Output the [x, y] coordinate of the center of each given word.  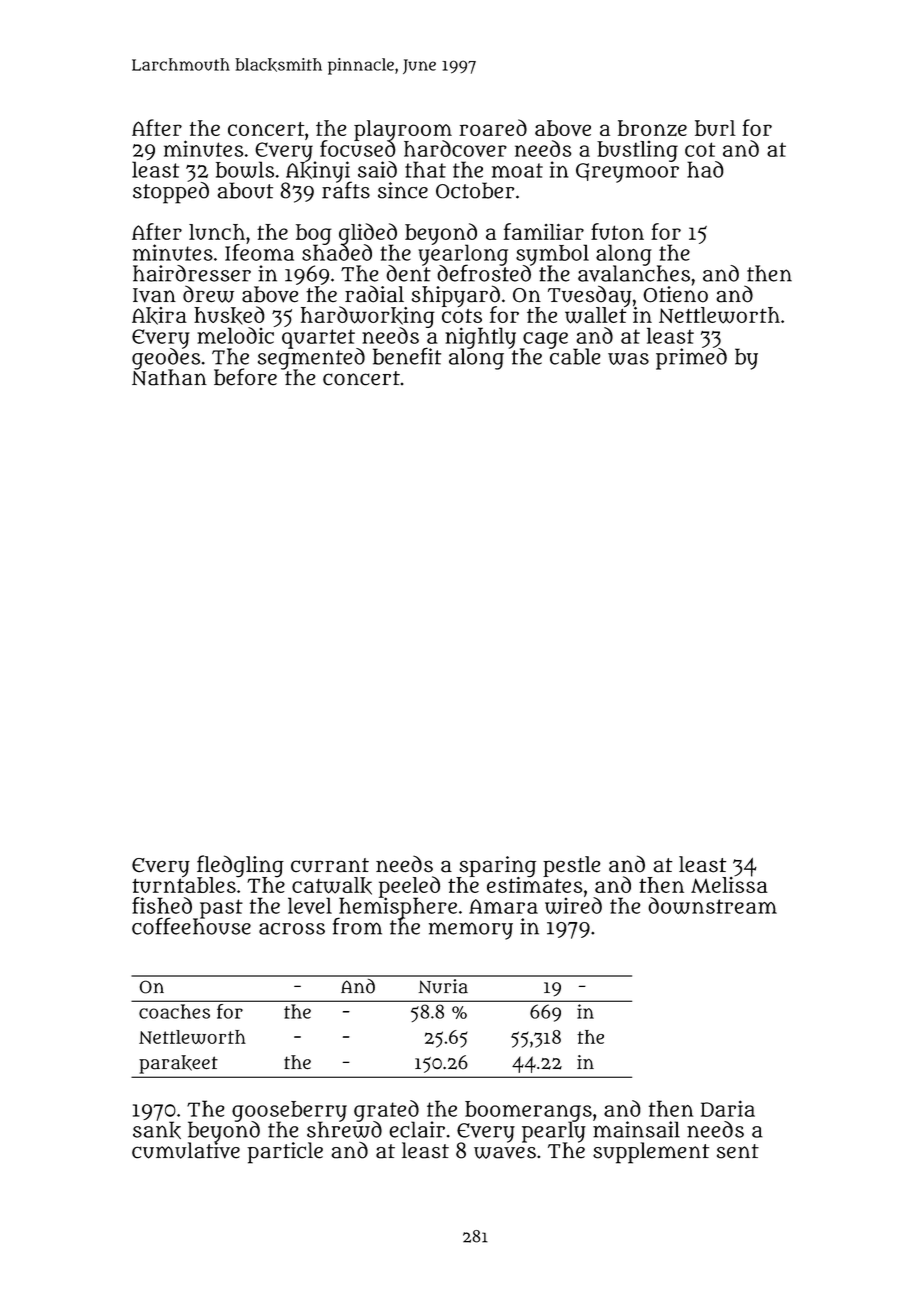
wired [573, 905]
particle [285, 1153]
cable [575, 357]
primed [691, 359]
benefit [407, 356]
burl [715, 128]
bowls [245, 169]
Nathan [169, 377]
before [245, 377]
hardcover [455, 148]
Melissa [729, 885]
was [628, 359]
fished [162, 905]
